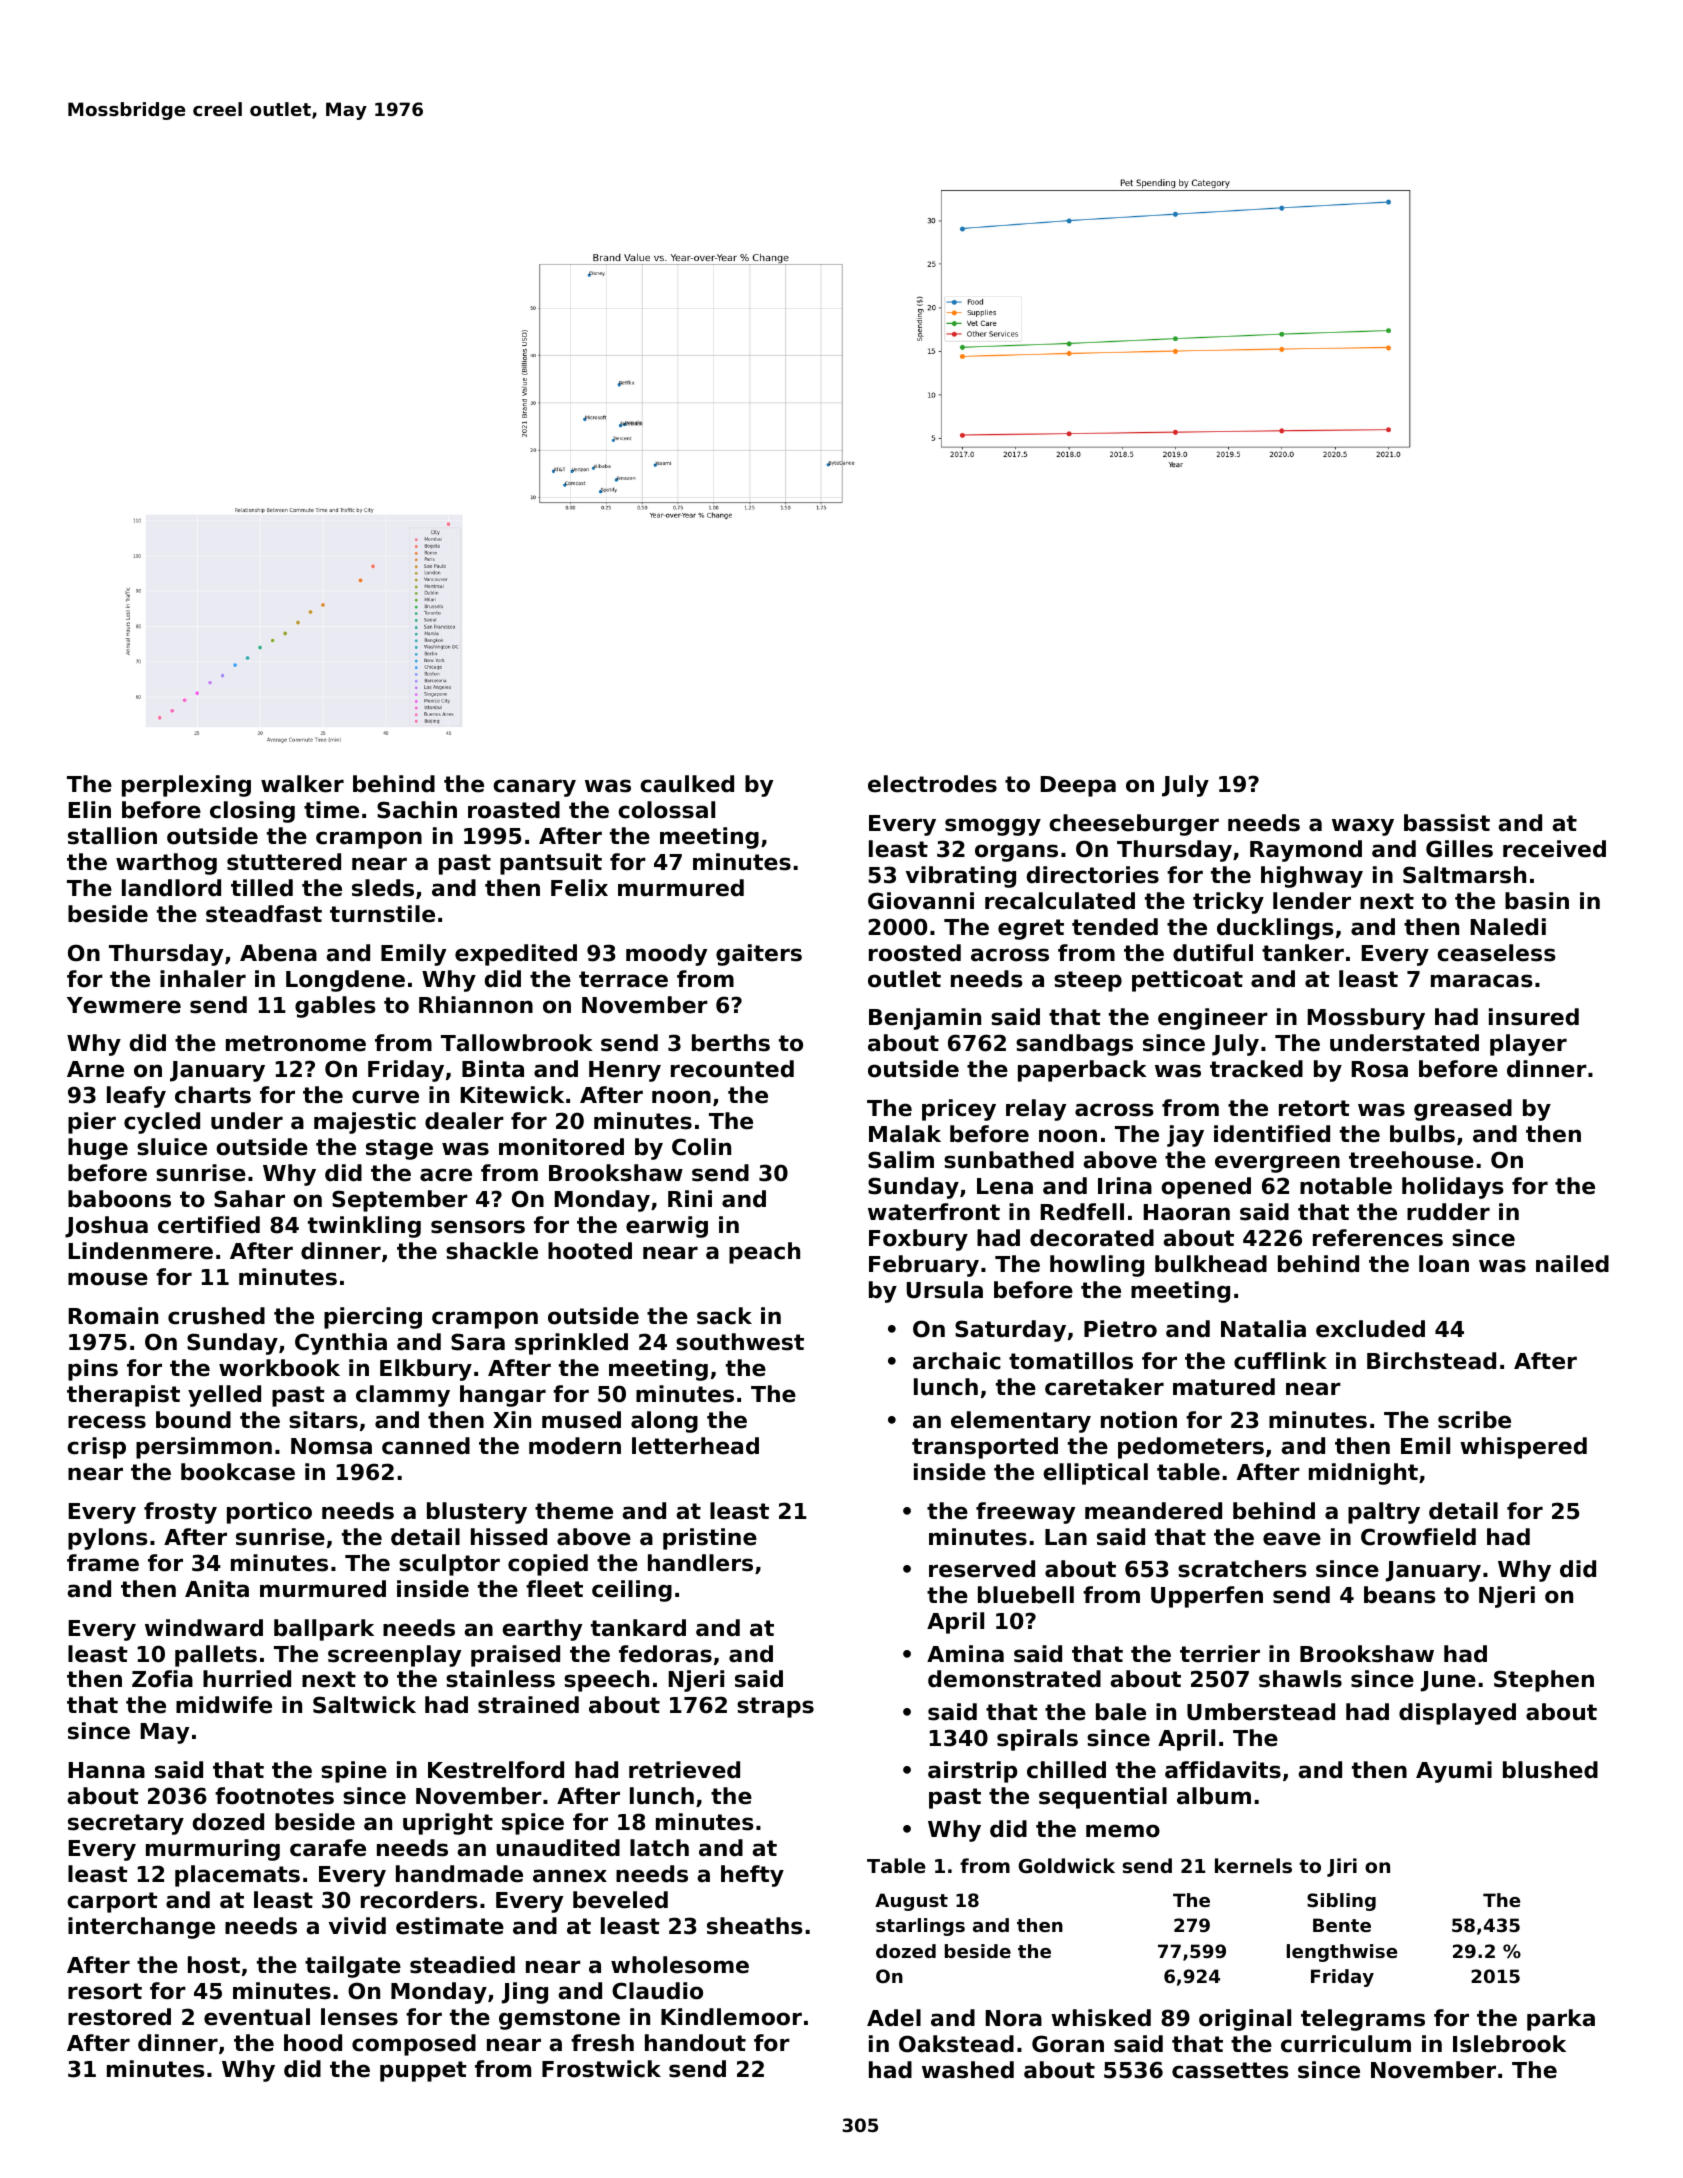 This image has height=2178, width=1683. What do you see at coordinates (601, 2069) in the image?
I see `Frostwick` at bounding box center [601, 2069].
